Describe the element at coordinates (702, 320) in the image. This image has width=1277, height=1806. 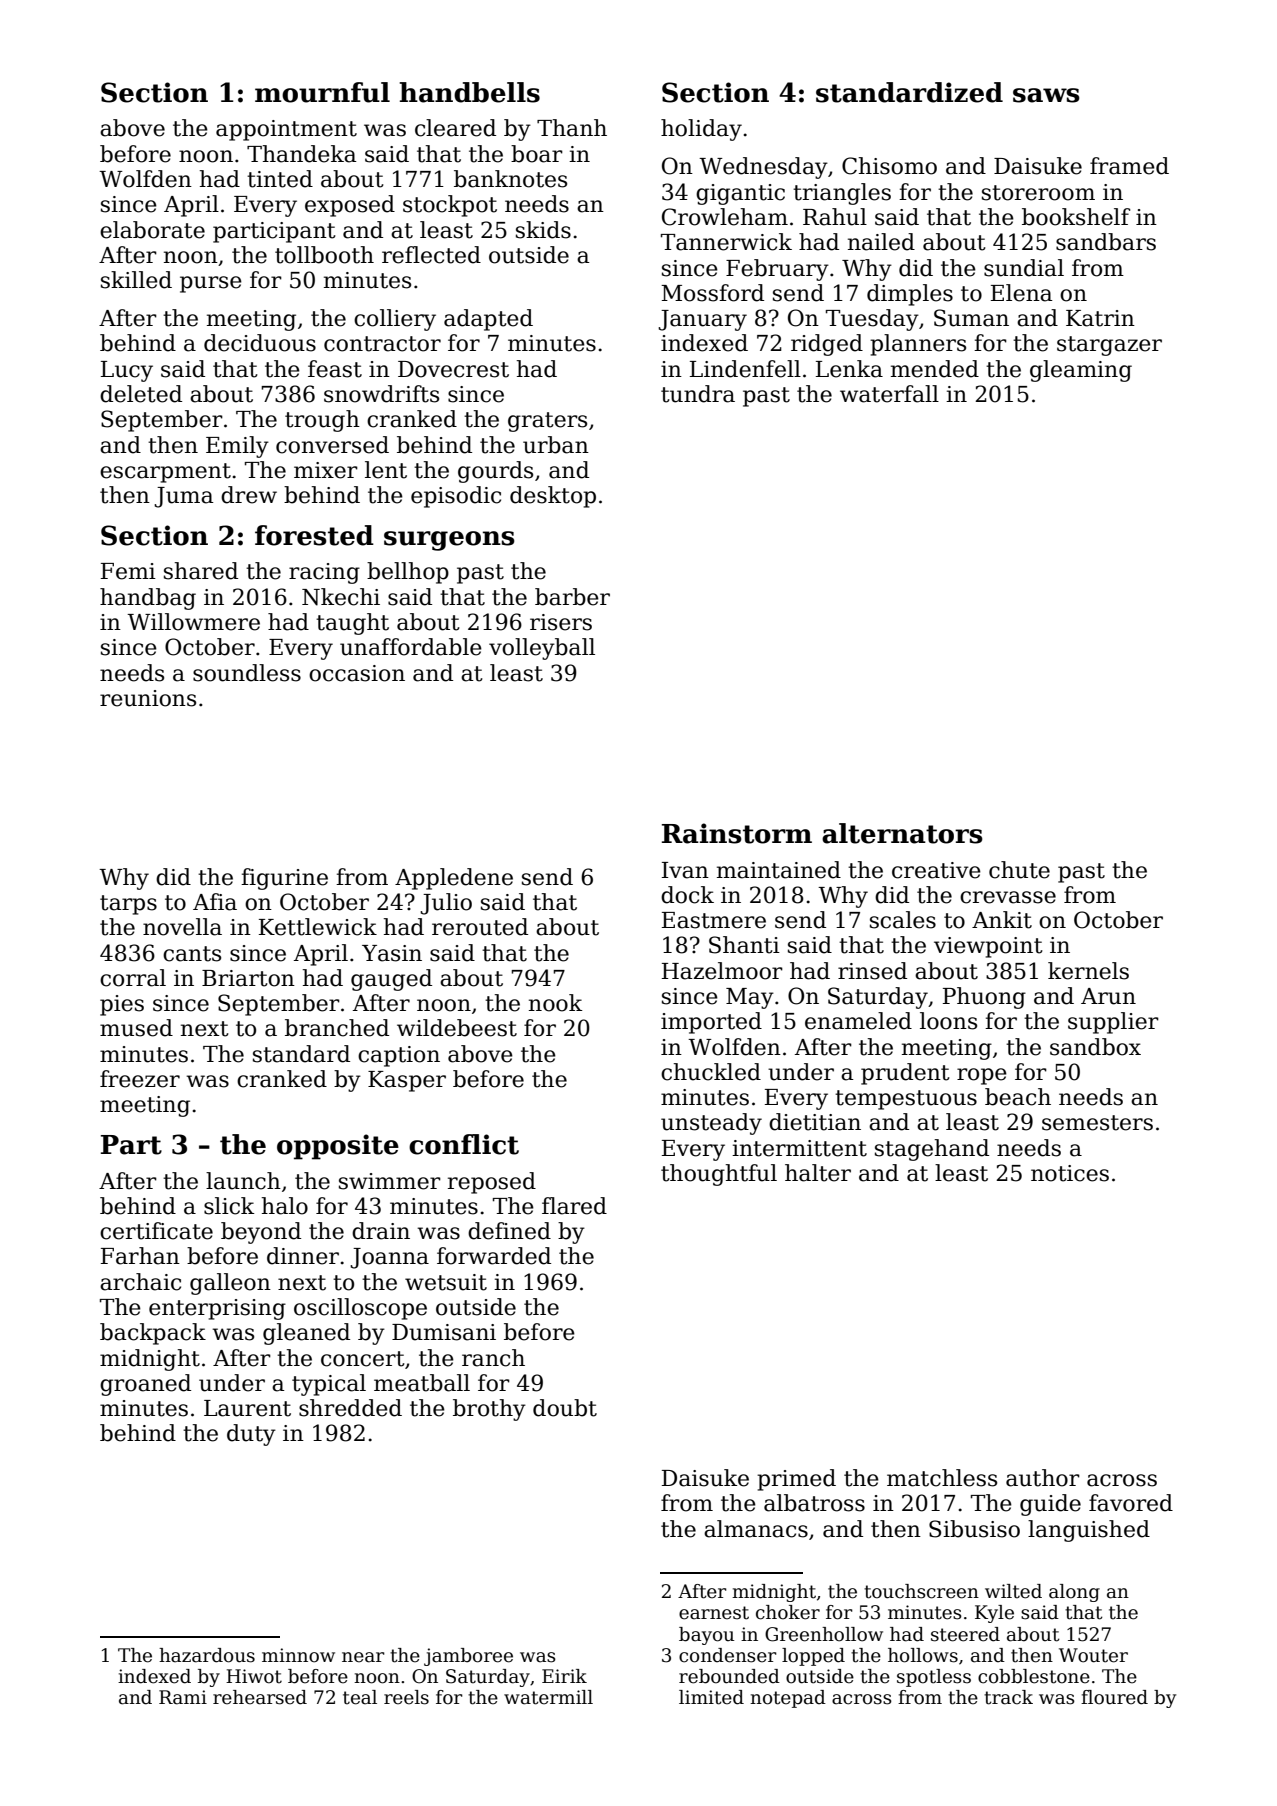
I see `January` at that location.
